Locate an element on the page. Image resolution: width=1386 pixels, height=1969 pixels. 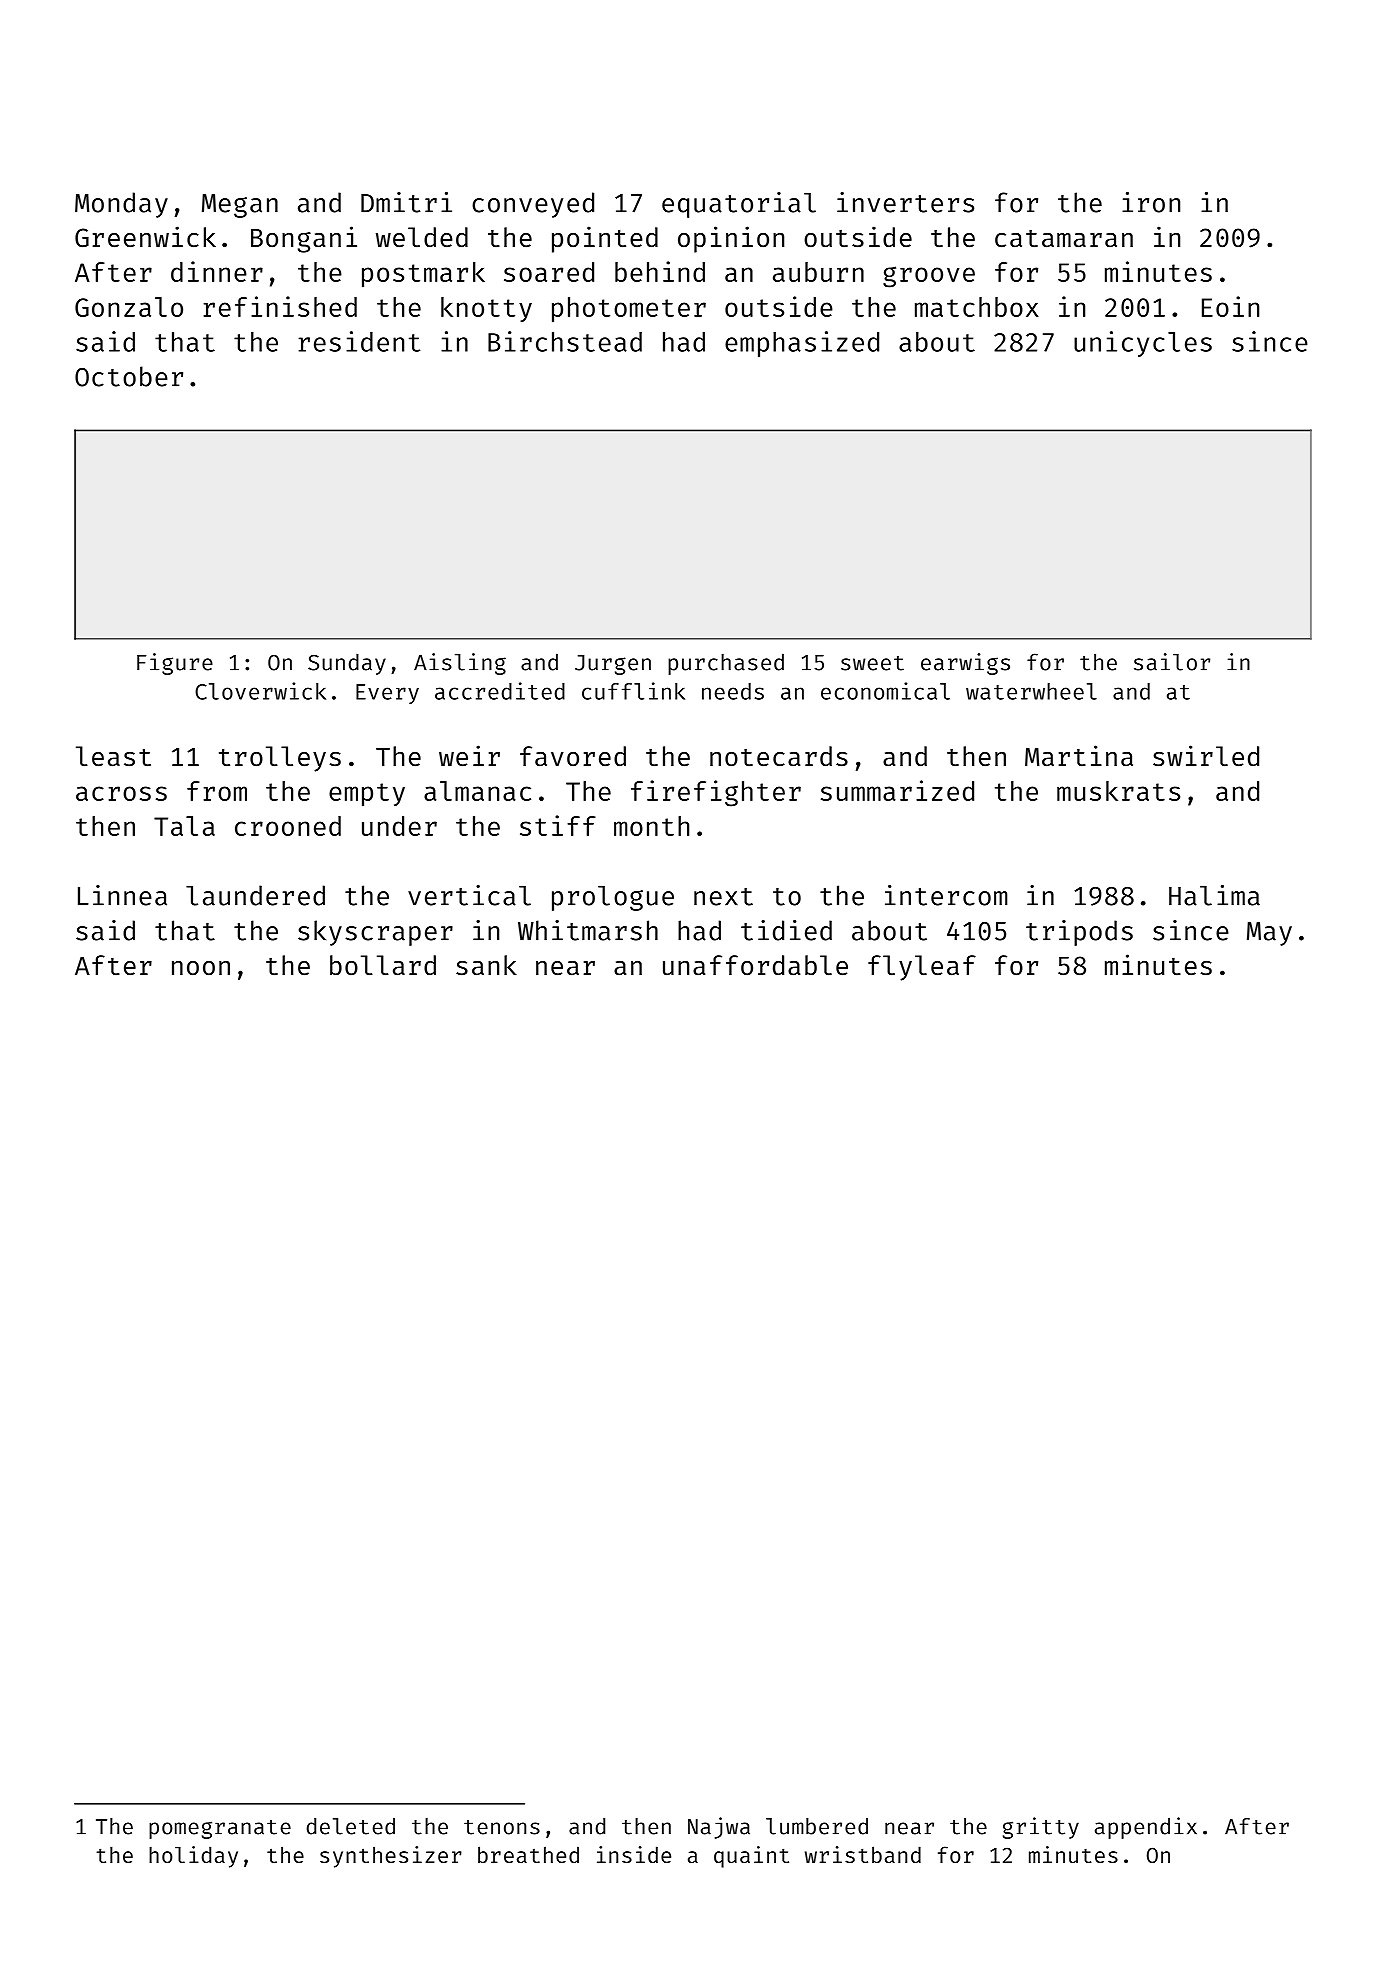
wristband is located at coordinates (863, 1854).
